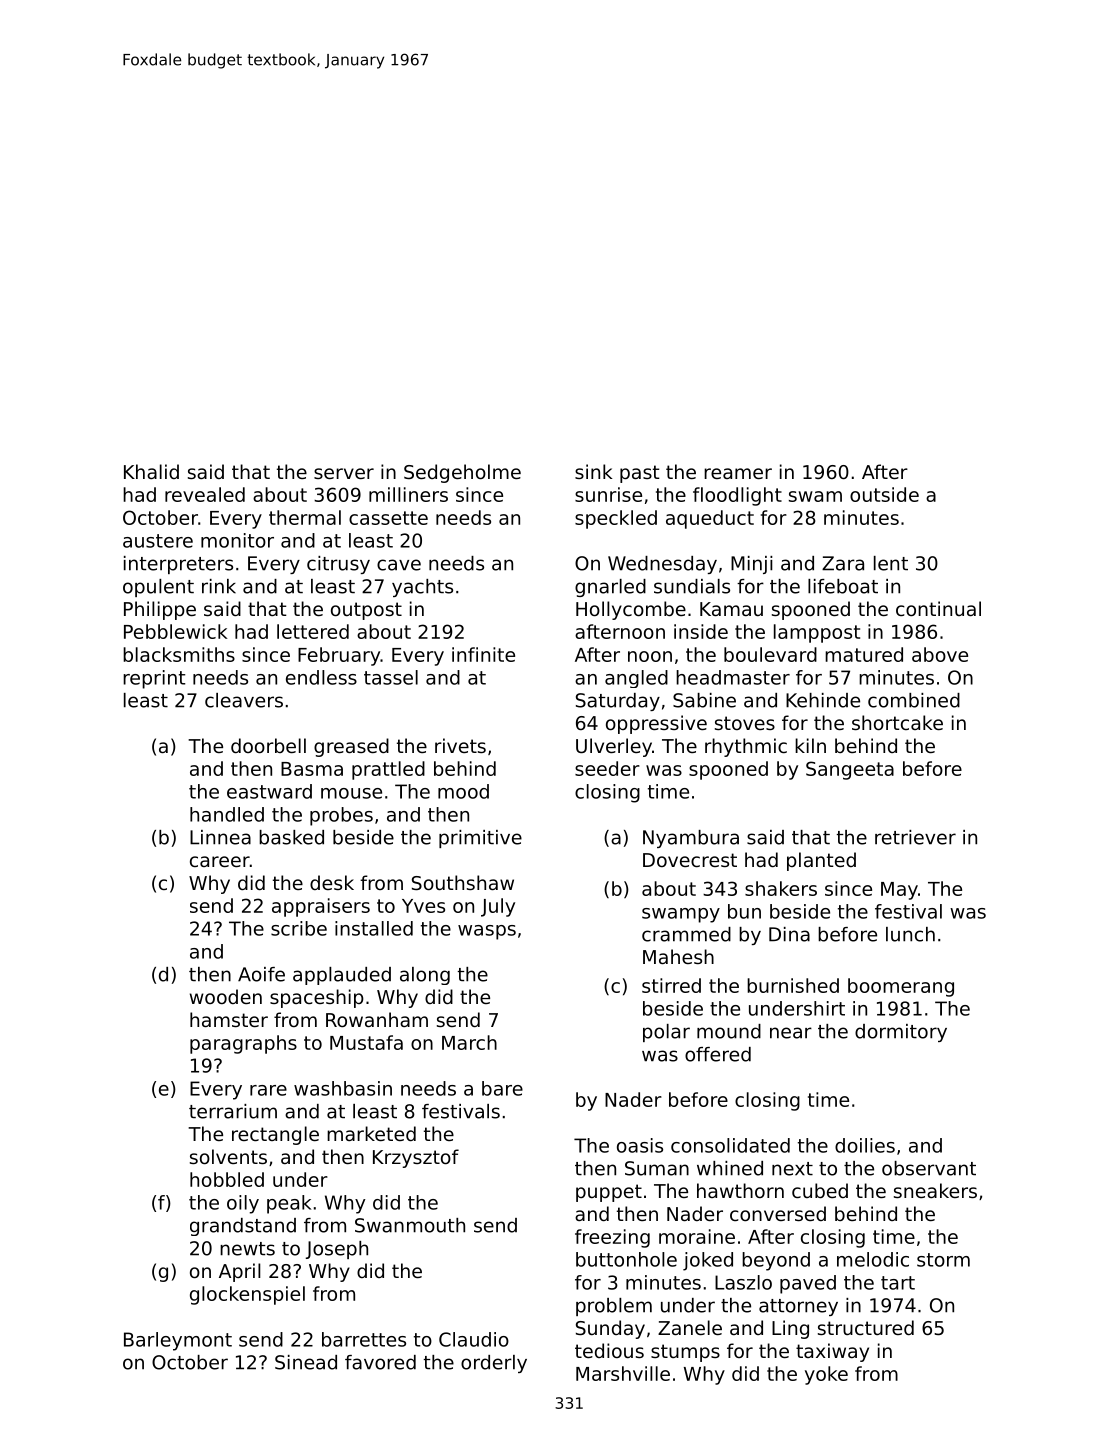  Describe the element at coordinates (160, 610) in the screenshot. I see `Philippe` at that location.
